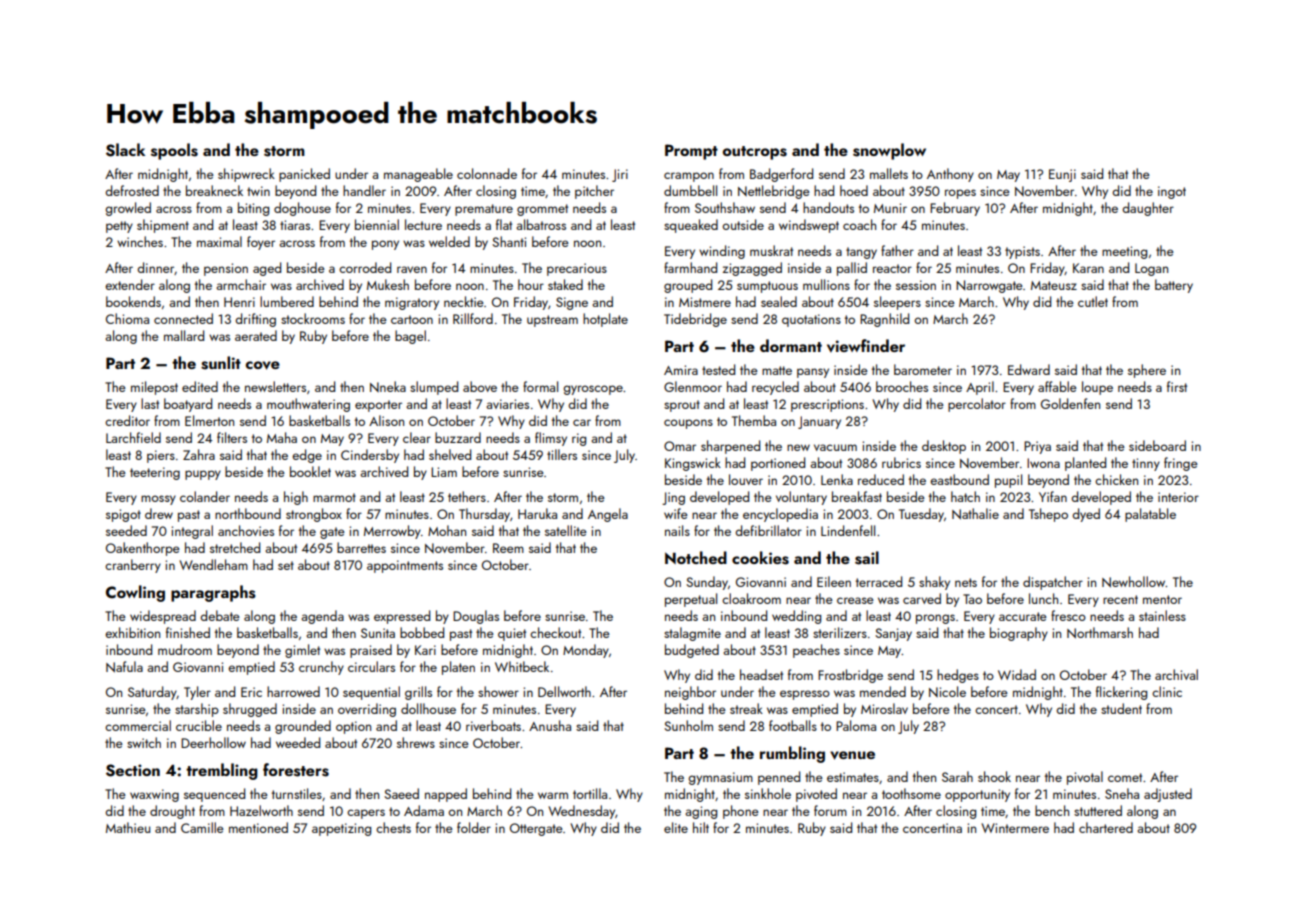  I want to click on expressed, so click(402, 617).
